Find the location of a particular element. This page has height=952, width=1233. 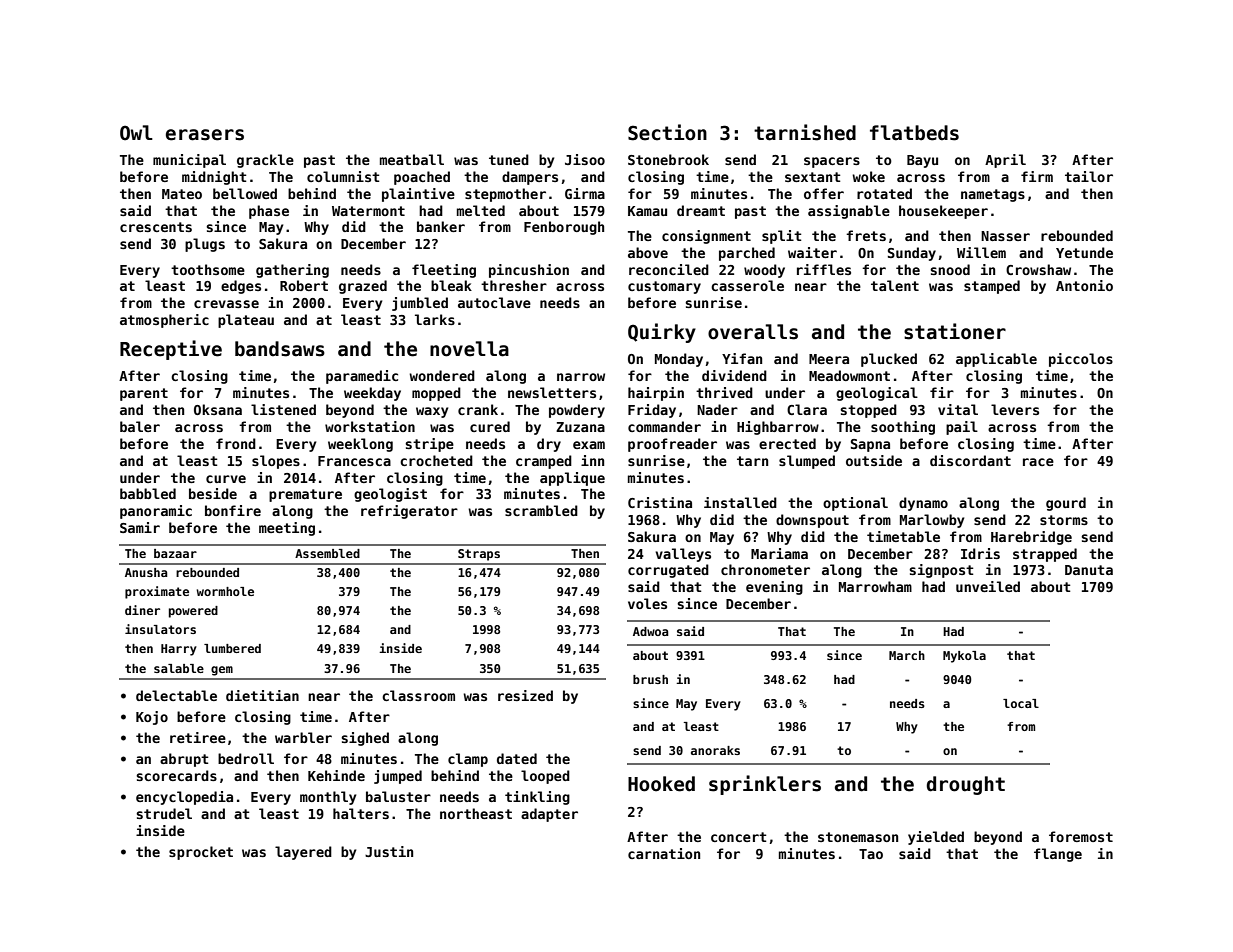

piccolos is located at coordinates (1081, 360).
